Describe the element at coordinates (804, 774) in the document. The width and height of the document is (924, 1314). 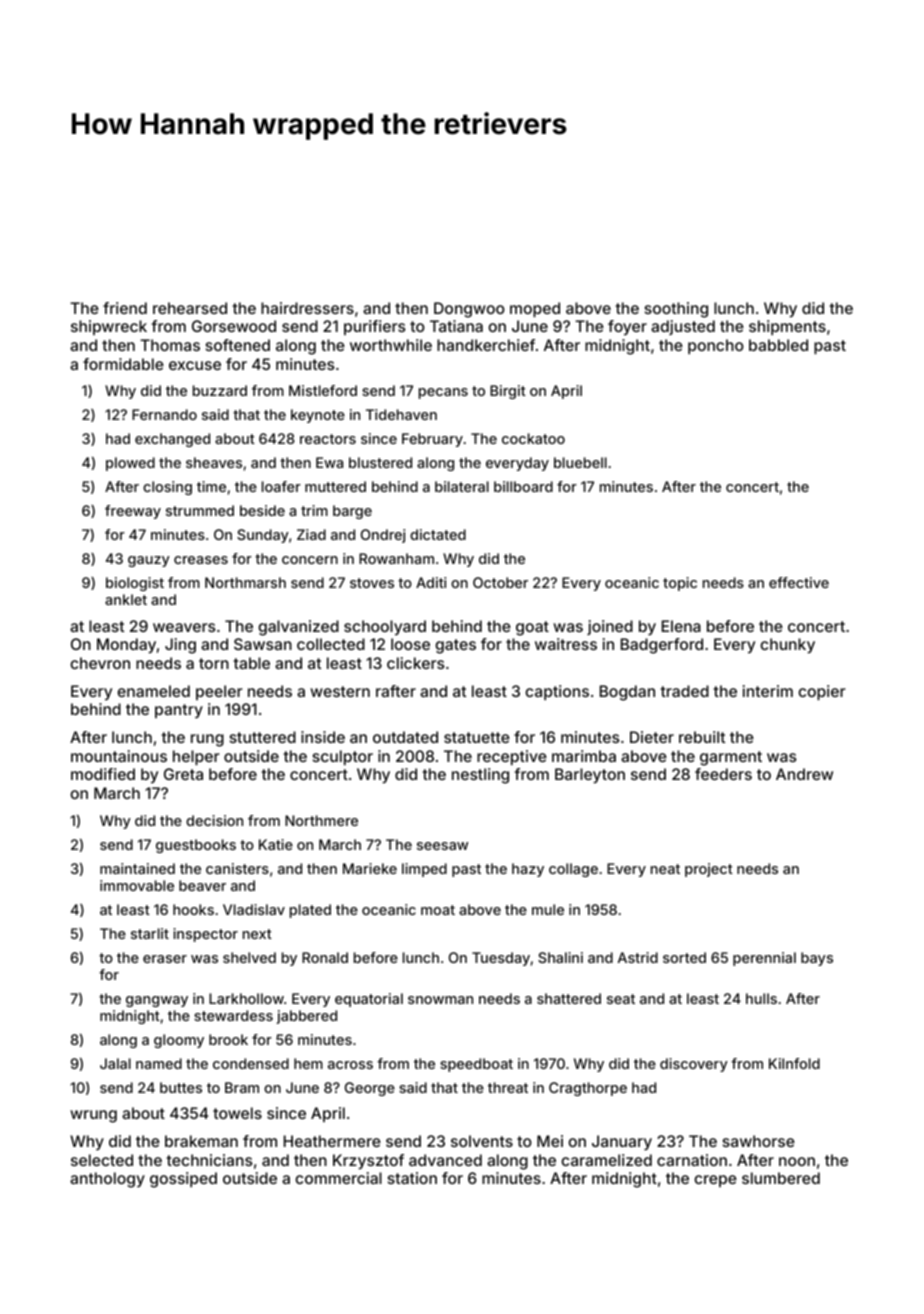
I see `Andrew` at that location.
